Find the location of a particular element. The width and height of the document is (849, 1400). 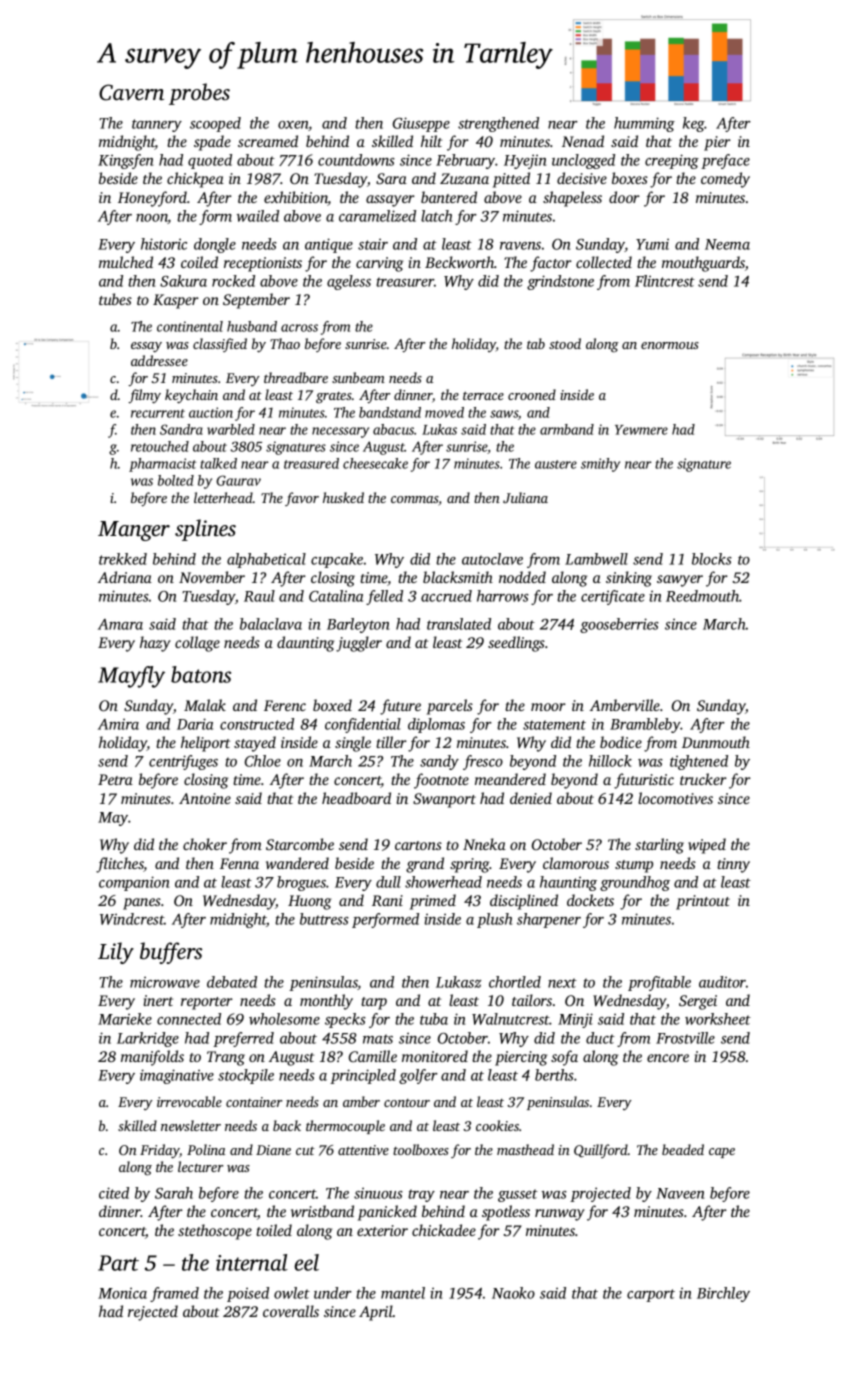

Birchley is located at coordinates (723, 1294).
